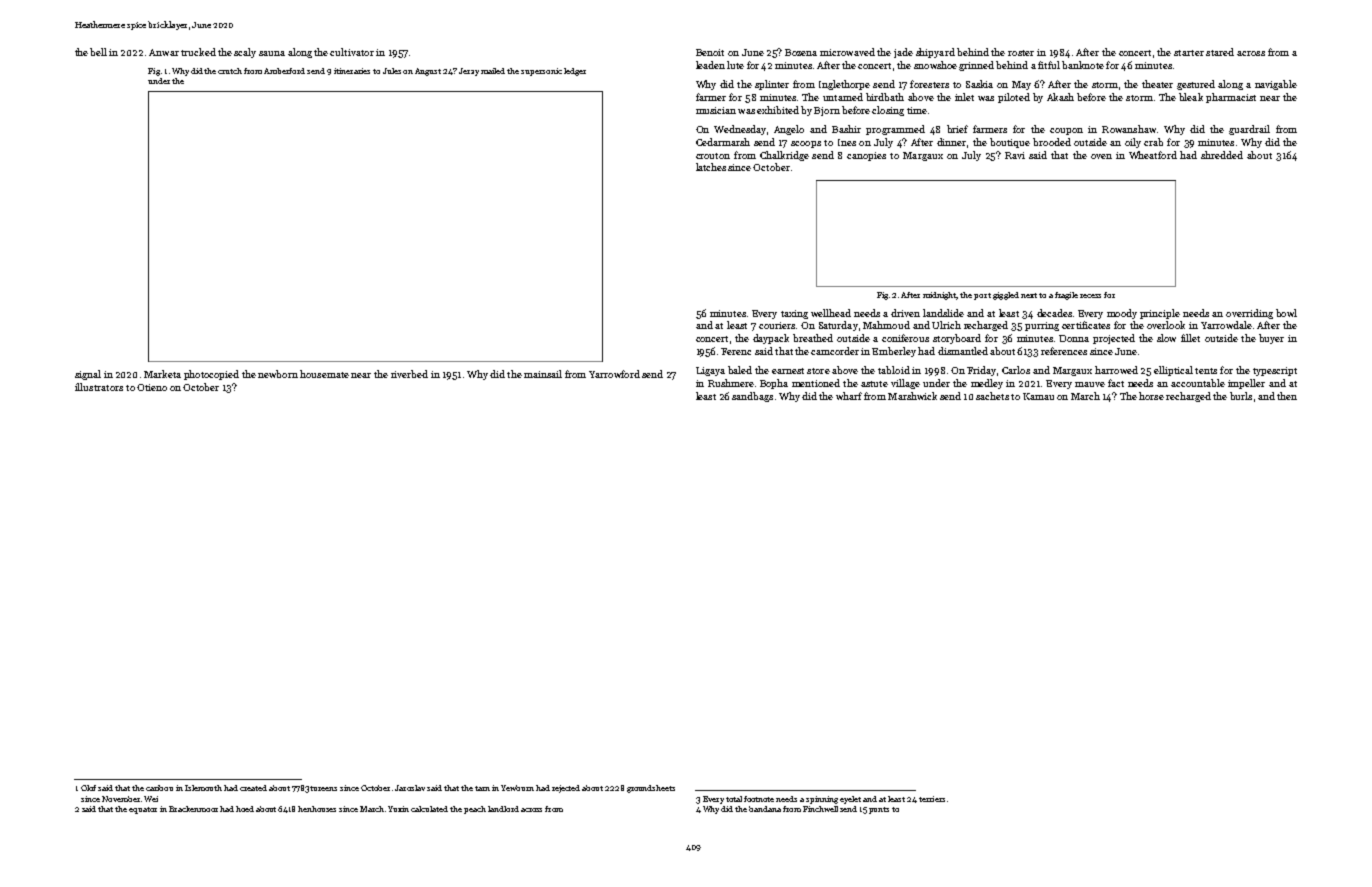 This image has width=1372, height=887. What do you see at coordinates (1038, 396) in the image?
I see `Kamau` at bounding box center [1038, 396].
